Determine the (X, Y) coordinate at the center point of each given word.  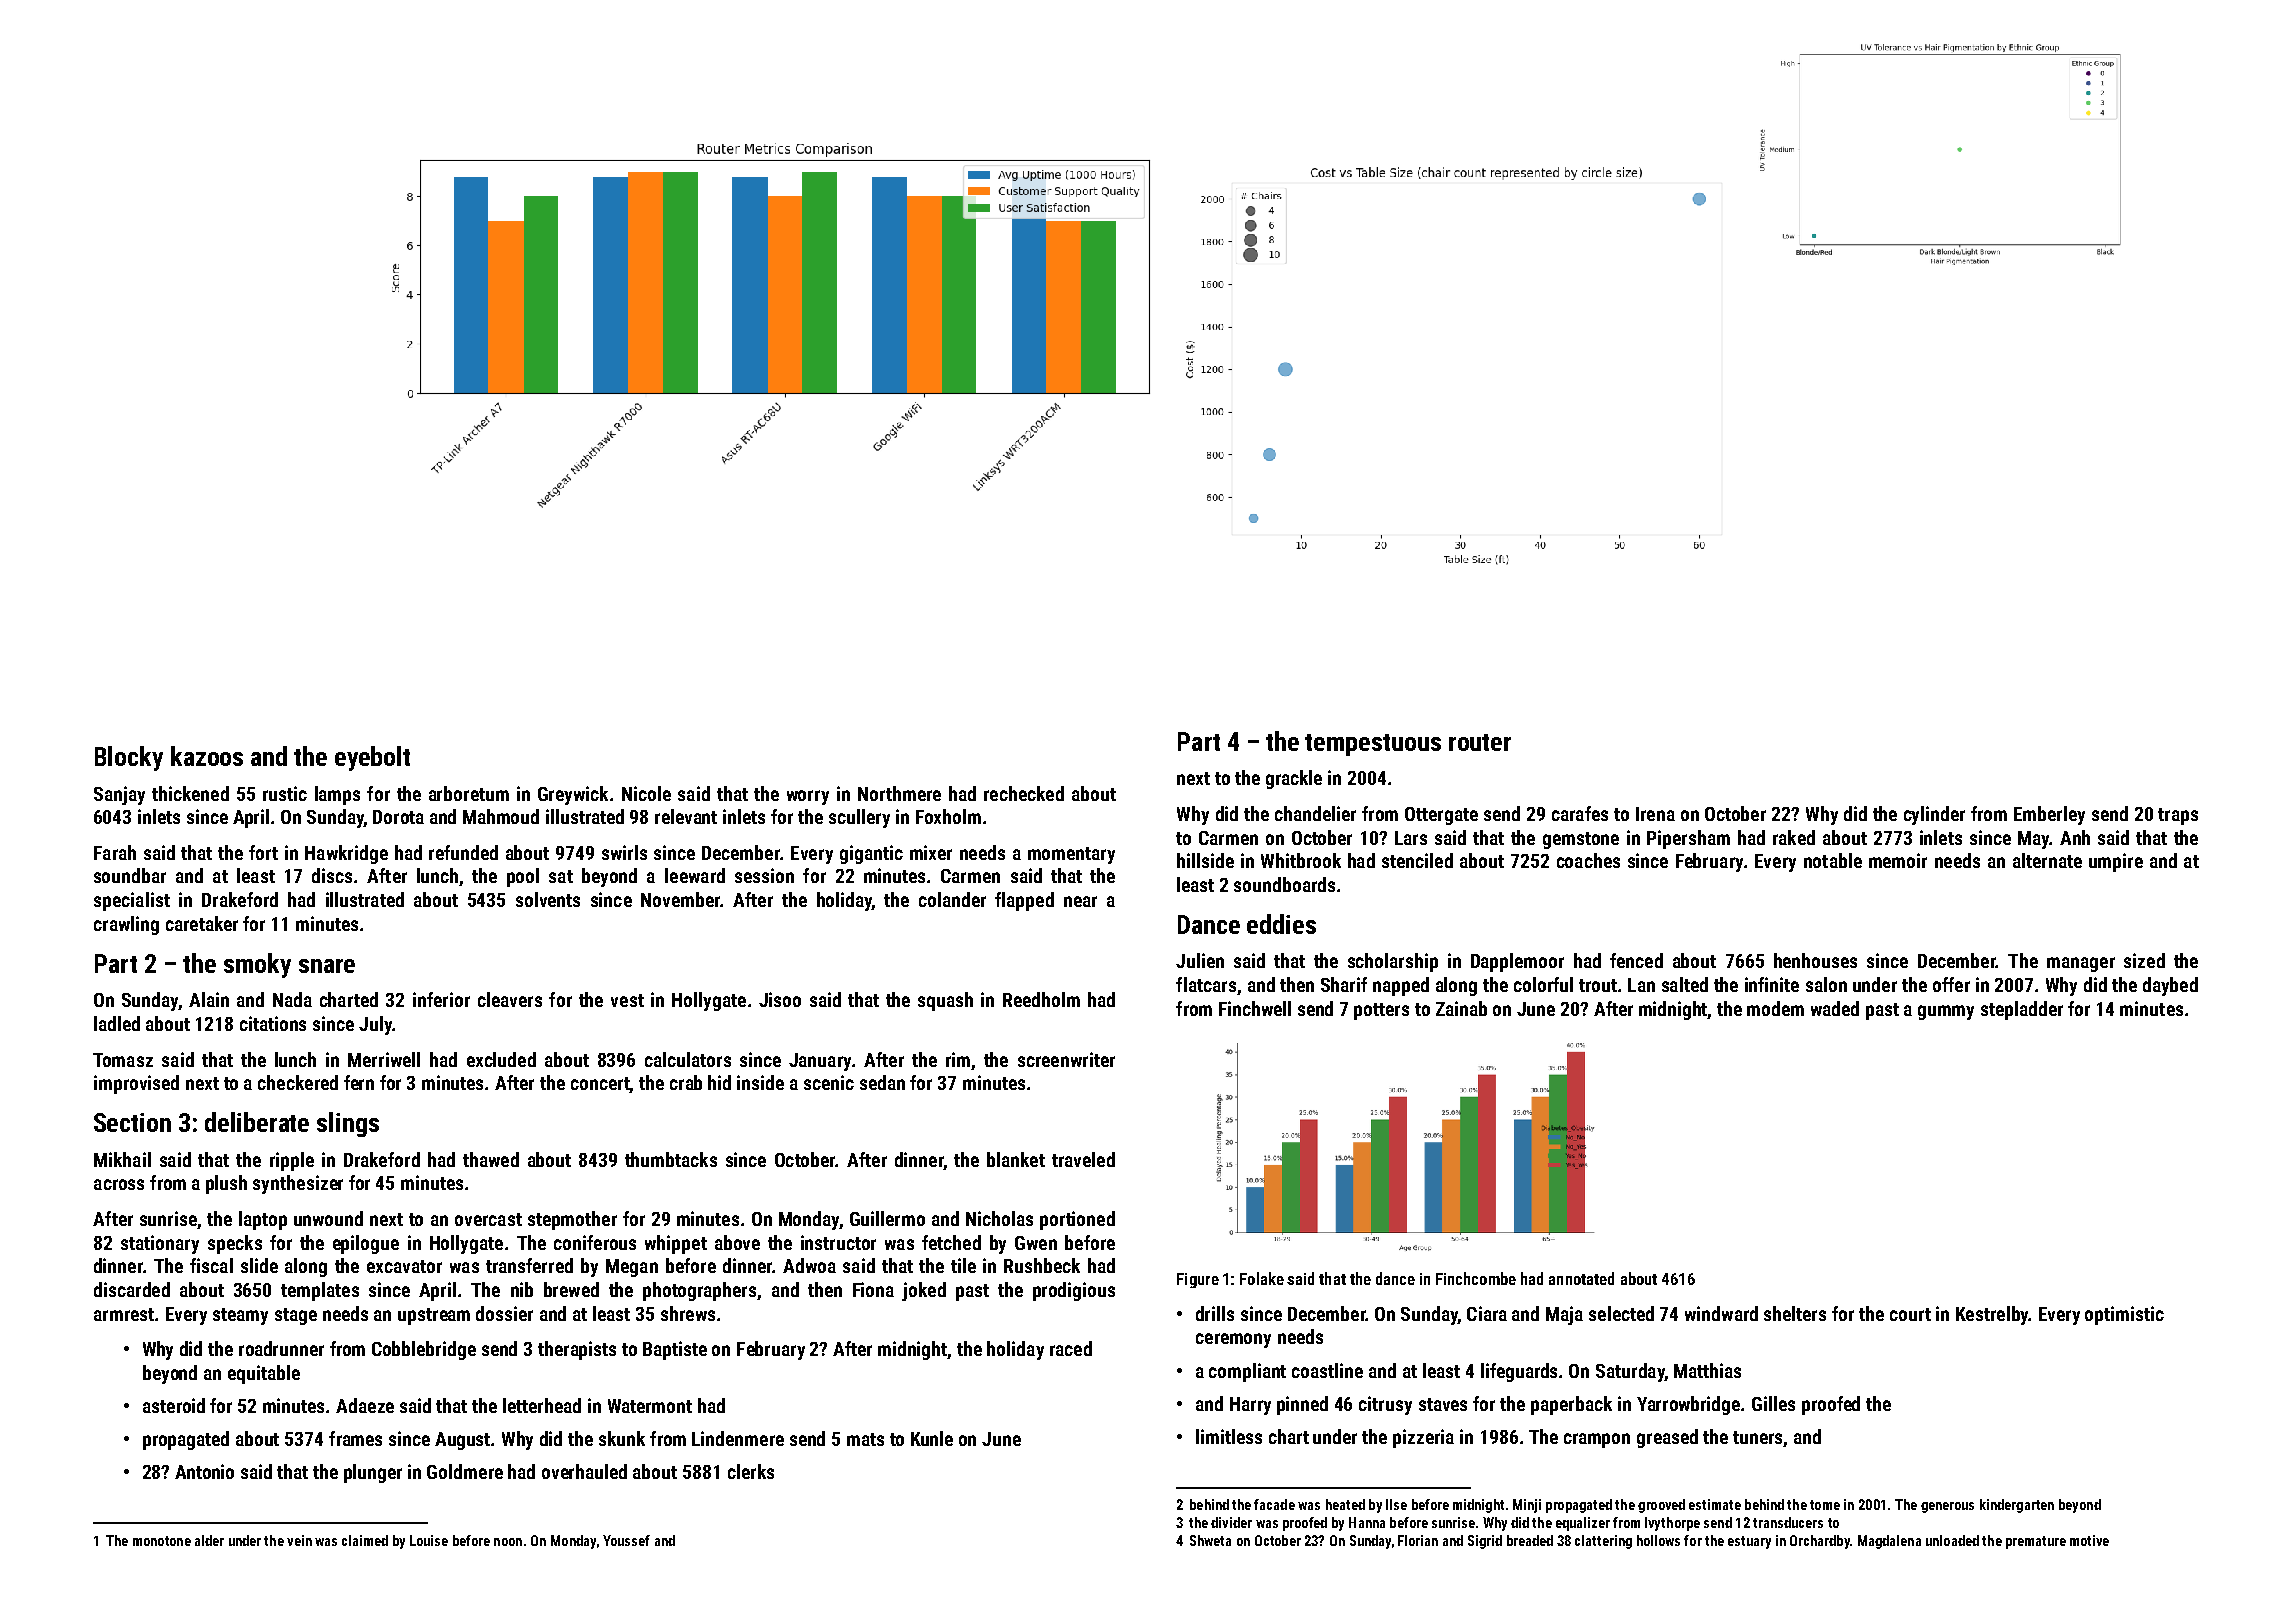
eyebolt (372, 758)
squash (945, 1001)
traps (2178, 816)
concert (600, 1085)
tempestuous (1373, 745)
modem (1775, 1008)
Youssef (626, 1540)
